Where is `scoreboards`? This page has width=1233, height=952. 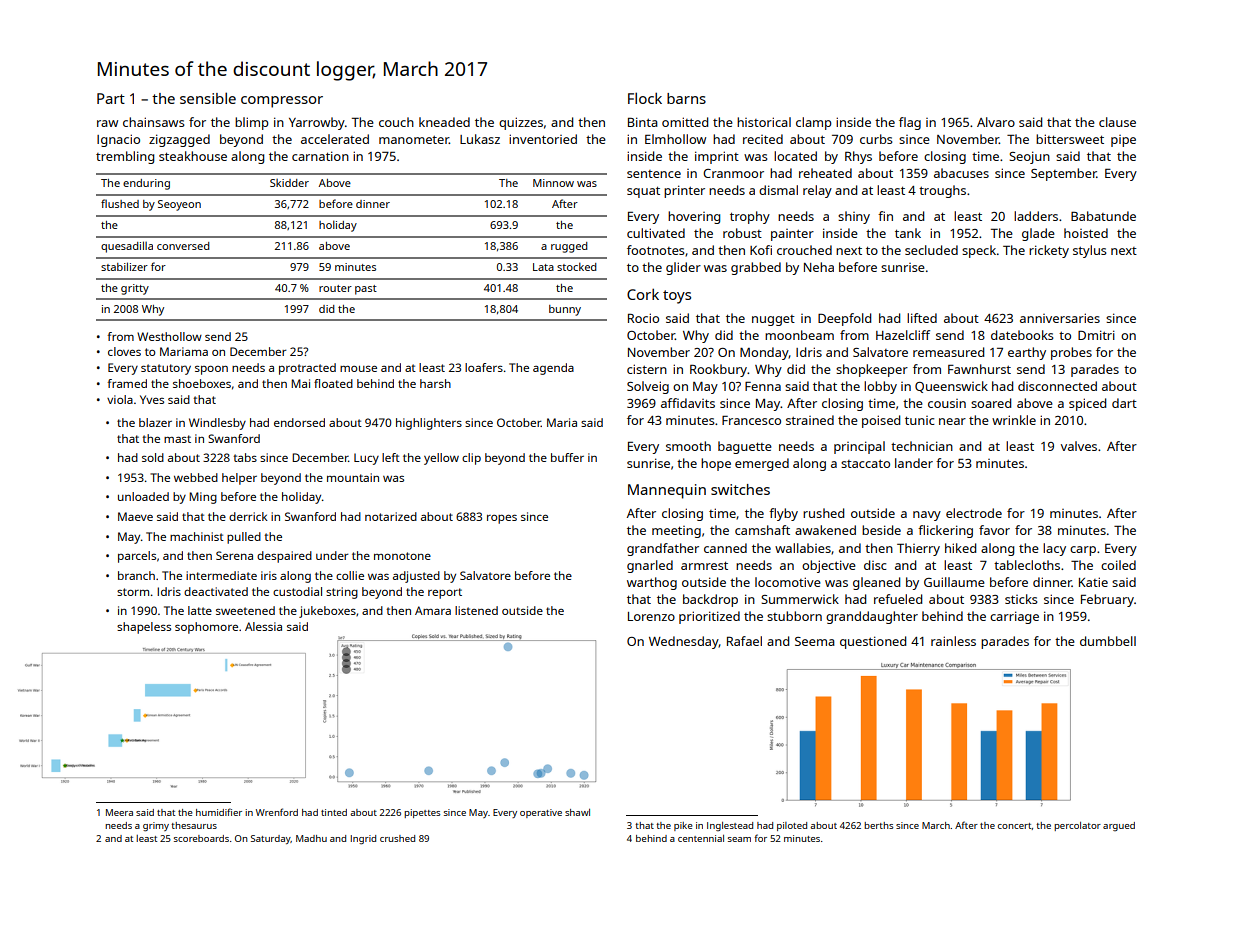
scoreboards is located at coordinates (201, 838).
